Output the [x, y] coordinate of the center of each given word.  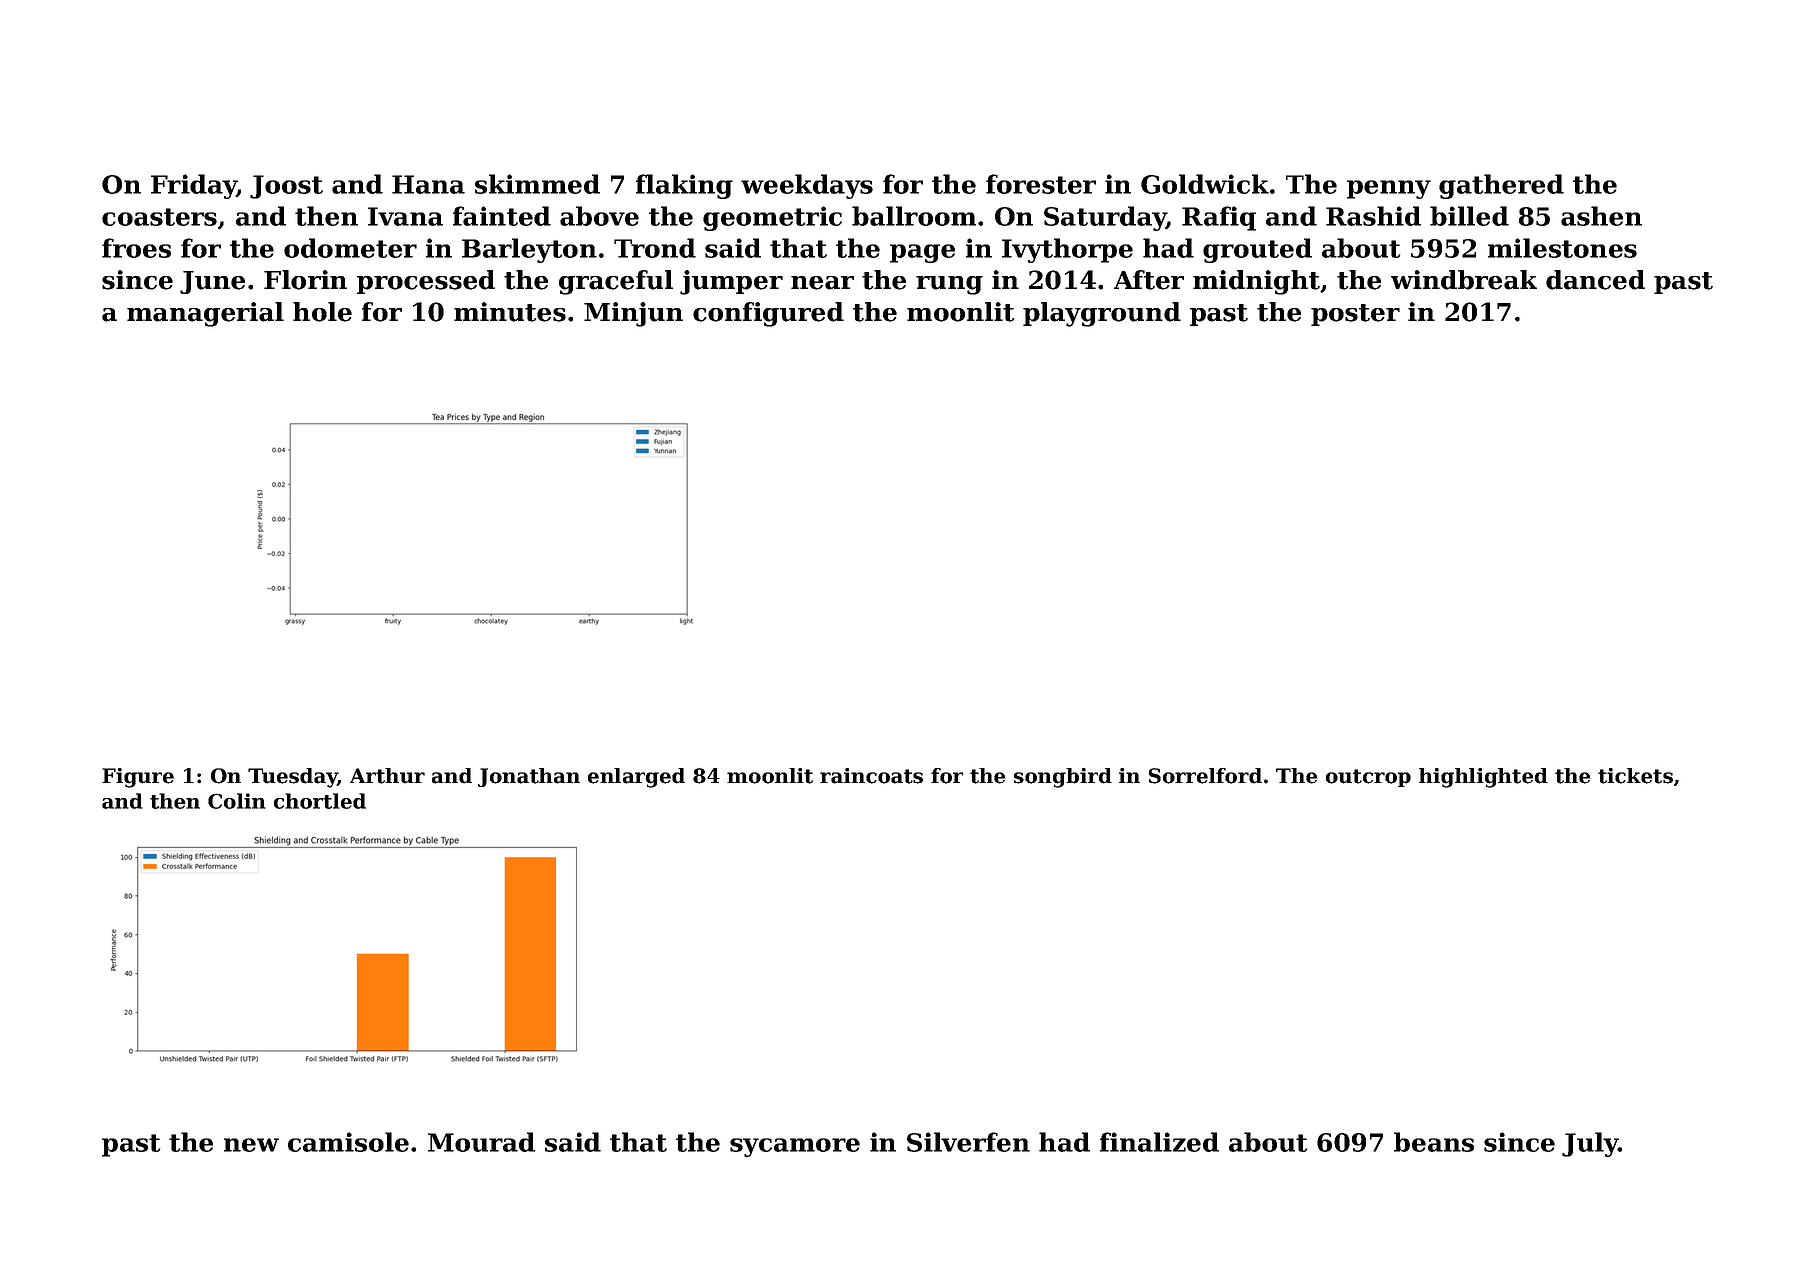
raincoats [871, 776]
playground [1102, 314]
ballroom [914, 216]
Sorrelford [1205, 776]
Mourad [481, 1142]
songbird [1063, 778]
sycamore [795, 1147]
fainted [502, 216]
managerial [205, 314]
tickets [1635, 776]
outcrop [1368, 778]
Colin [237, 801]
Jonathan [529, 777]
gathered [1501, 186]
